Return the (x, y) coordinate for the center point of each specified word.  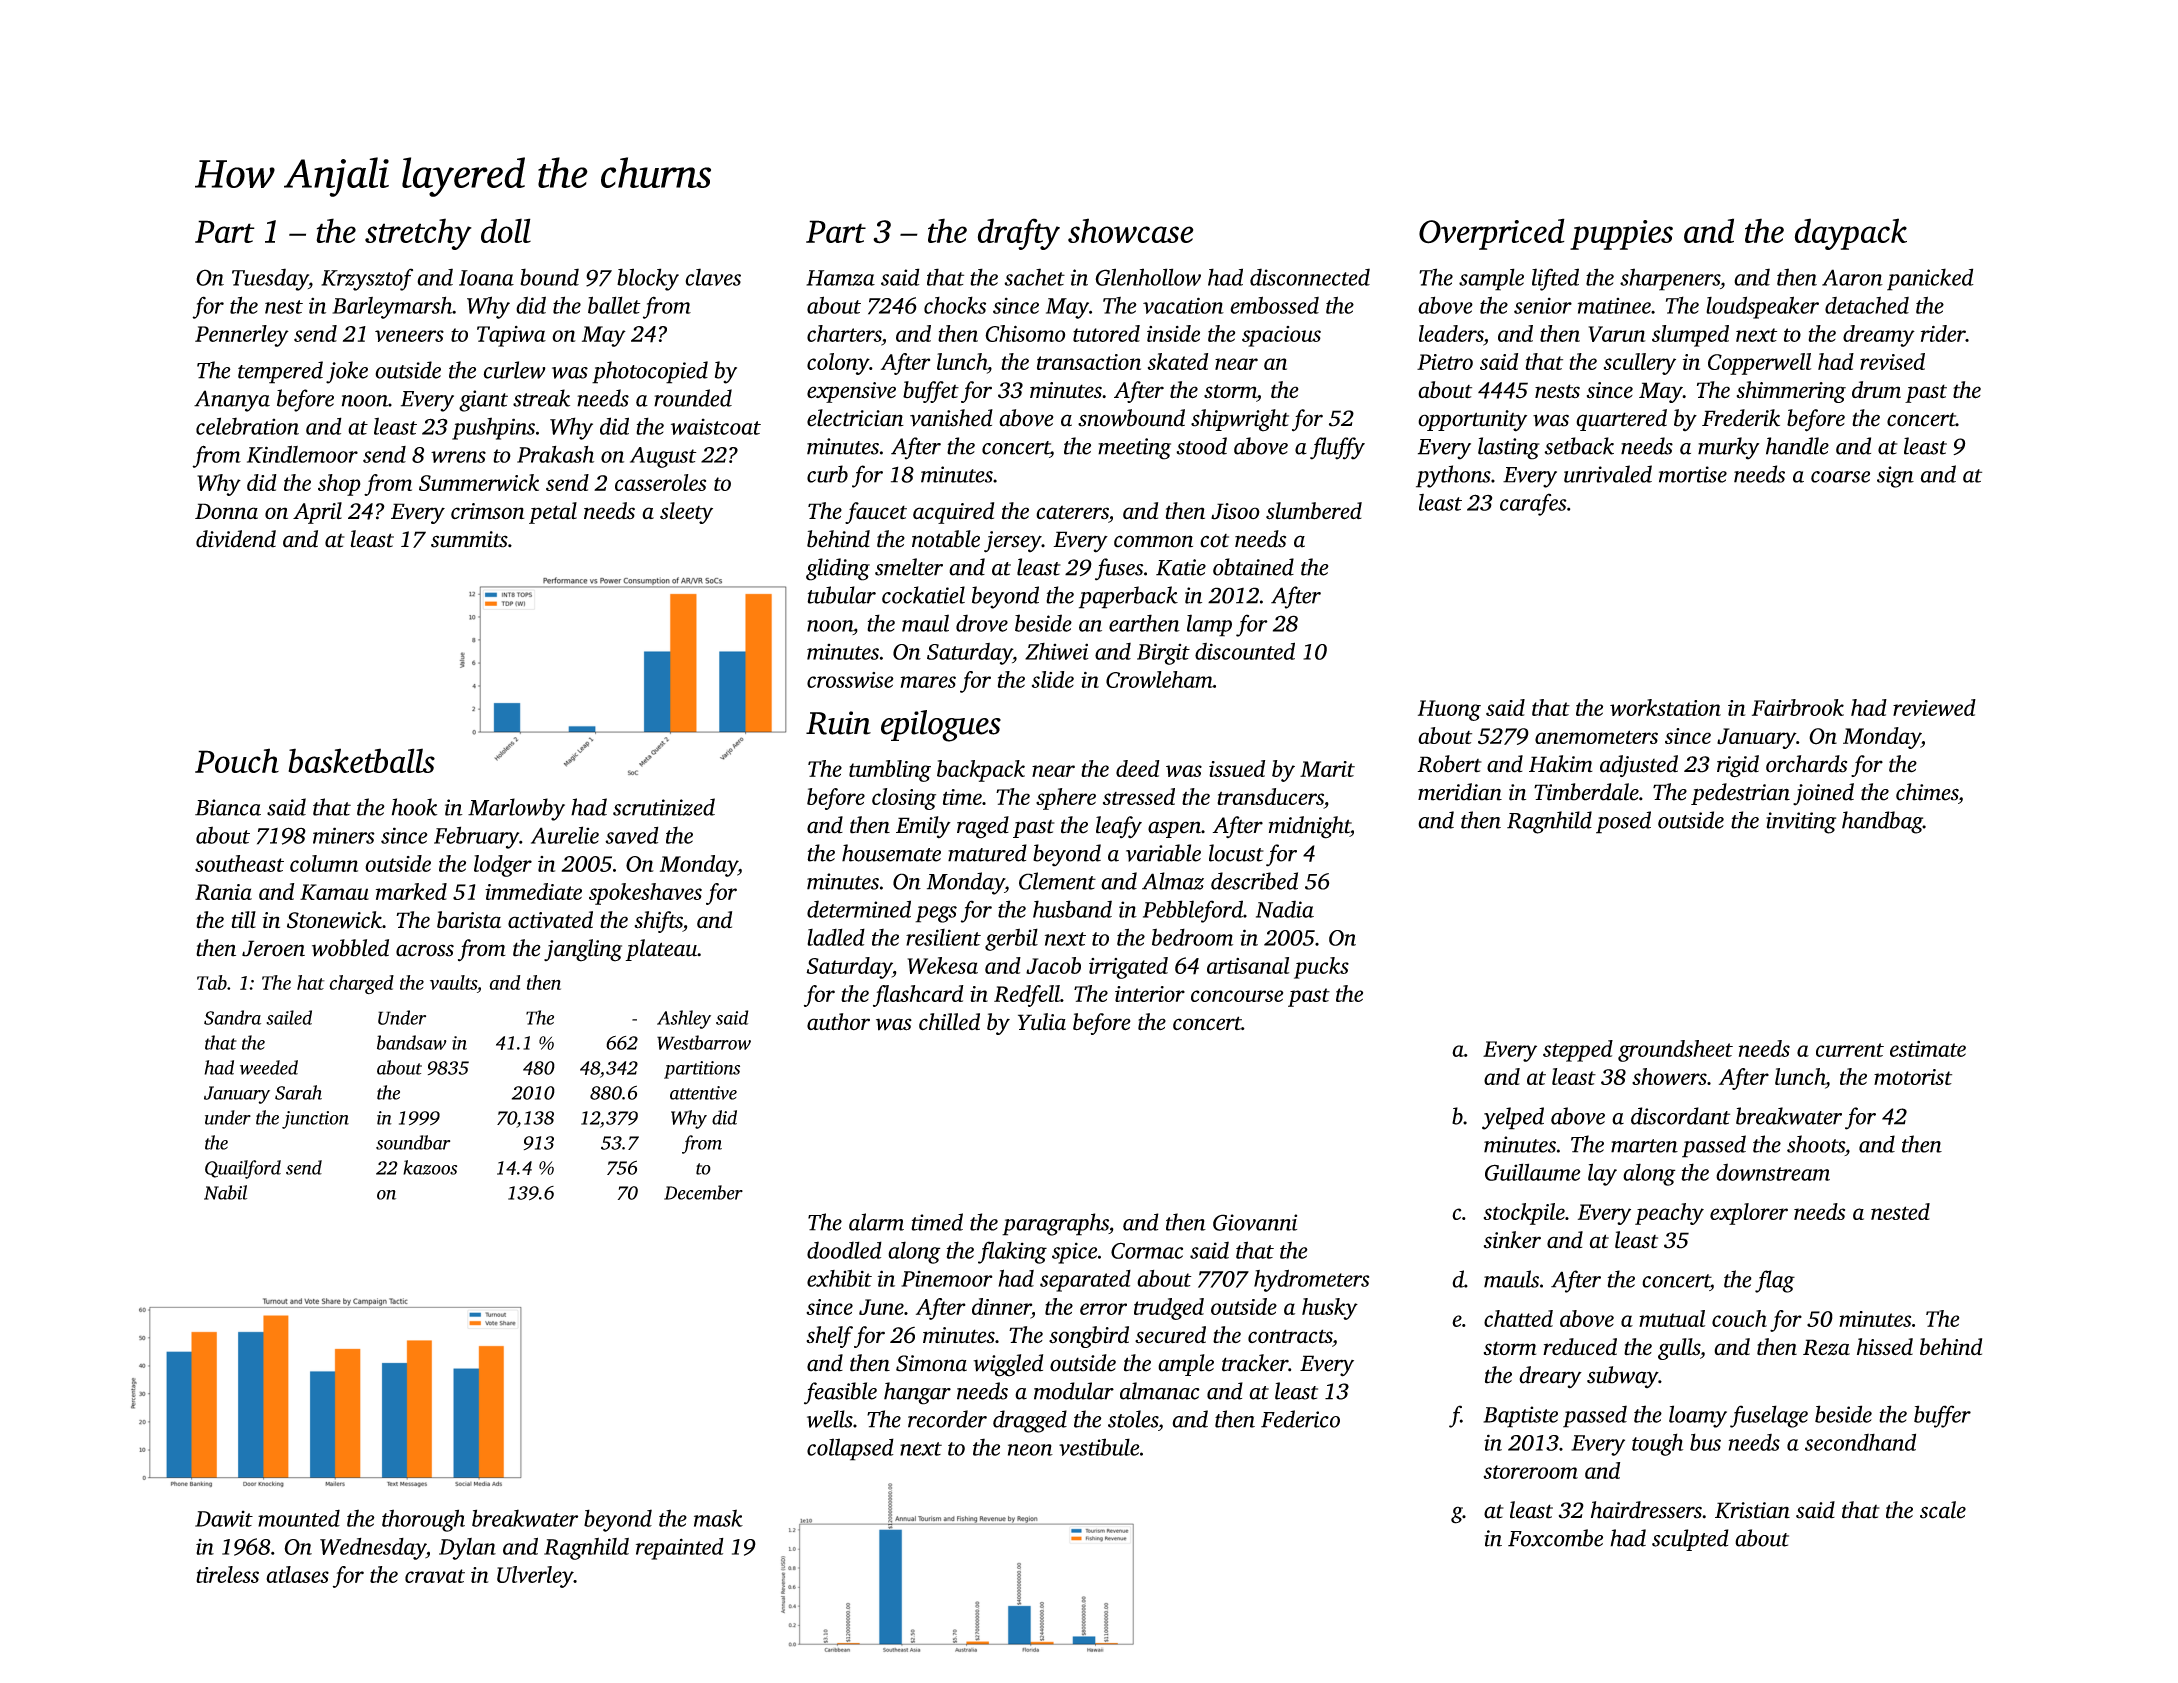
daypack (1851, 234)
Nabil (225, 1192)
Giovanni (1255, 1222)
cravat (435, 1576)
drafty (1019, 234)
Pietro (1445, 362)
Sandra (232, 1017)
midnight (1309, 827)
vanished (951, 418)
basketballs (361, 760)
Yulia (1042, 1022)
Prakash (555, 454)
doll (506, 230)
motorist (1913, 1077)
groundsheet (1675, 1051)
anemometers (1596, 737)
